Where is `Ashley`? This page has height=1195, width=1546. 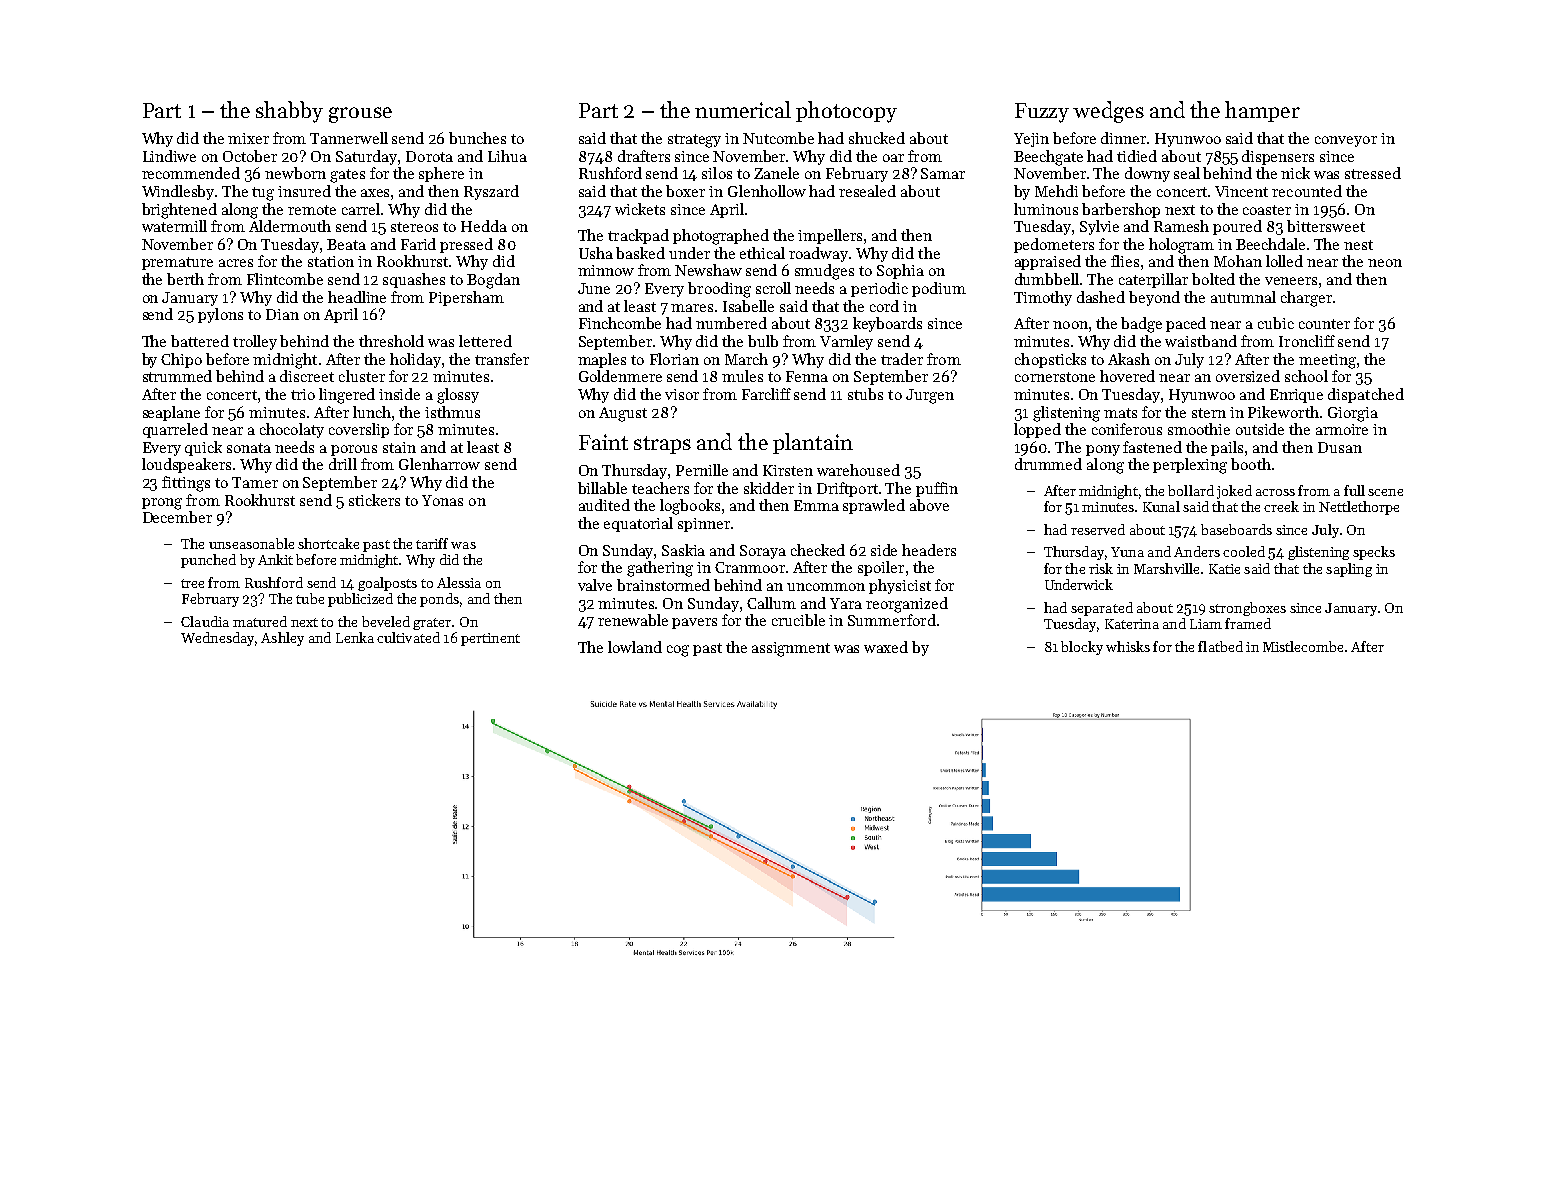 Ashley is located at coordinates (282, 639).
